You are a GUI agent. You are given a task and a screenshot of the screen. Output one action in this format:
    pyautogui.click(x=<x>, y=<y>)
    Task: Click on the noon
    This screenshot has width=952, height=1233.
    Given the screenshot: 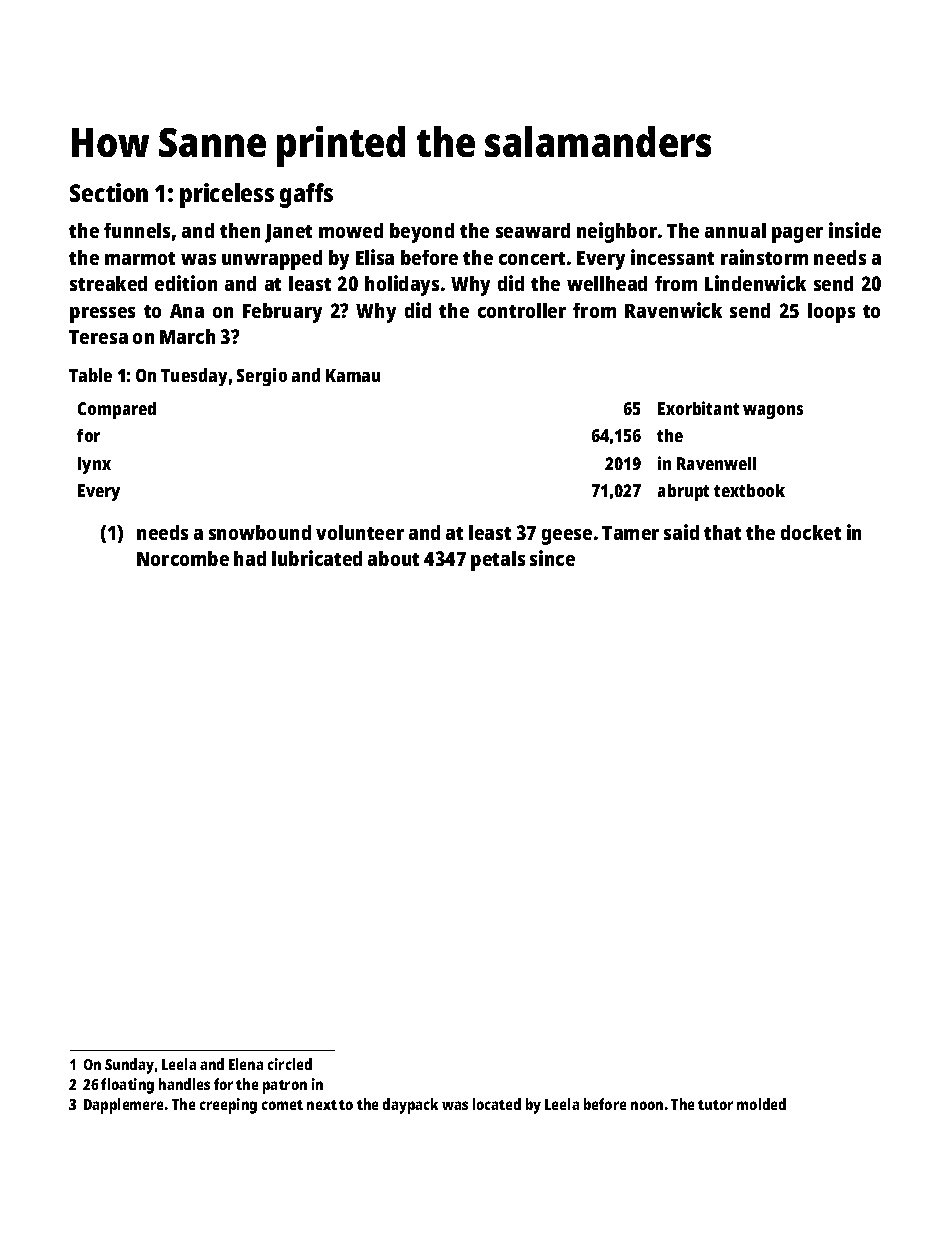 What is the action you would take?
    pyautogui.click(x=647, y=1105)
